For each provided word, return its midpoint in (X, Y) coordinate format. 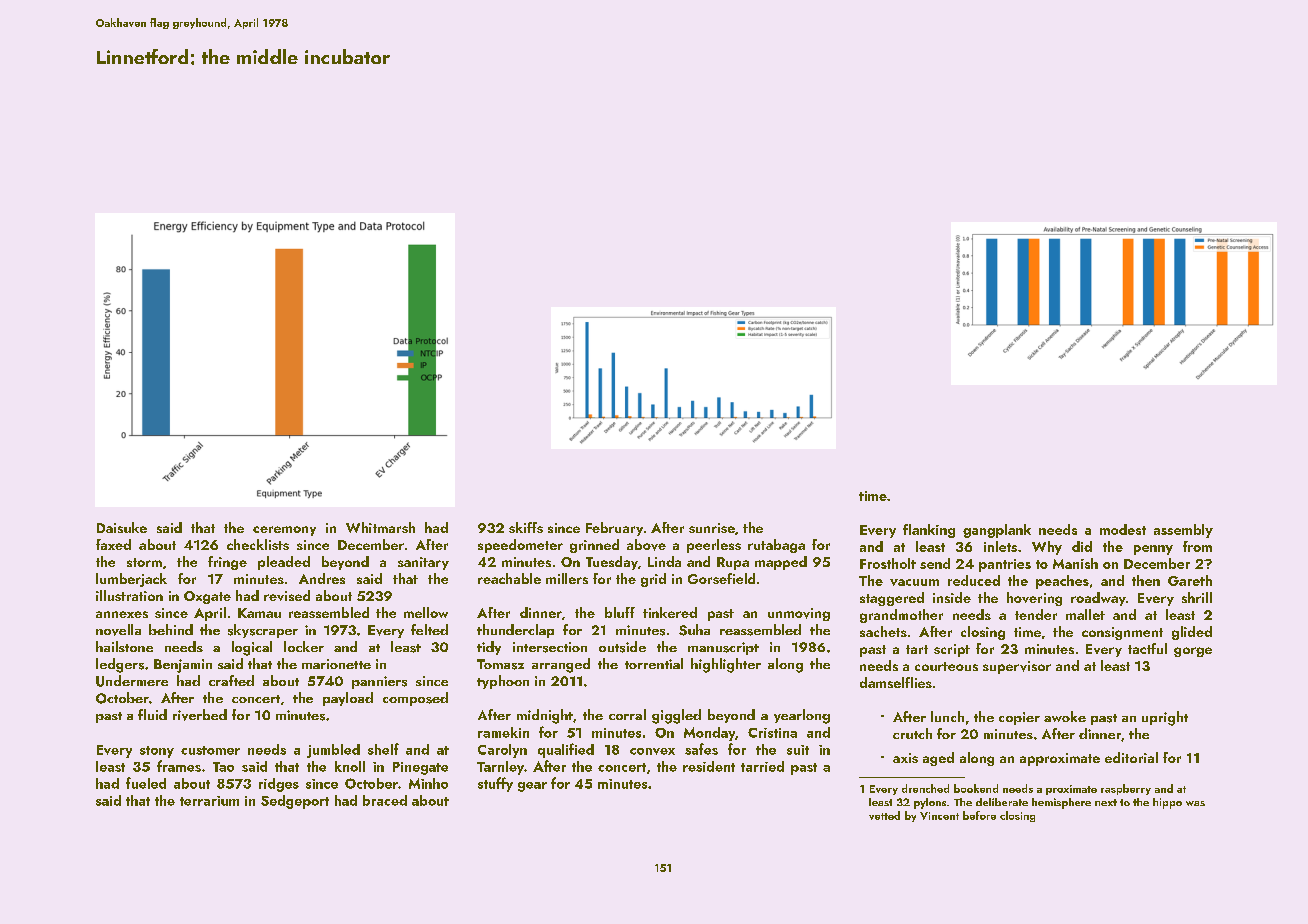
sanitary (423, 563)
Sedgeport (295, 802)
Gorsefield (721, 578)
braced (385, 800)
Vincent (939, 816)
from (1197, 546)
